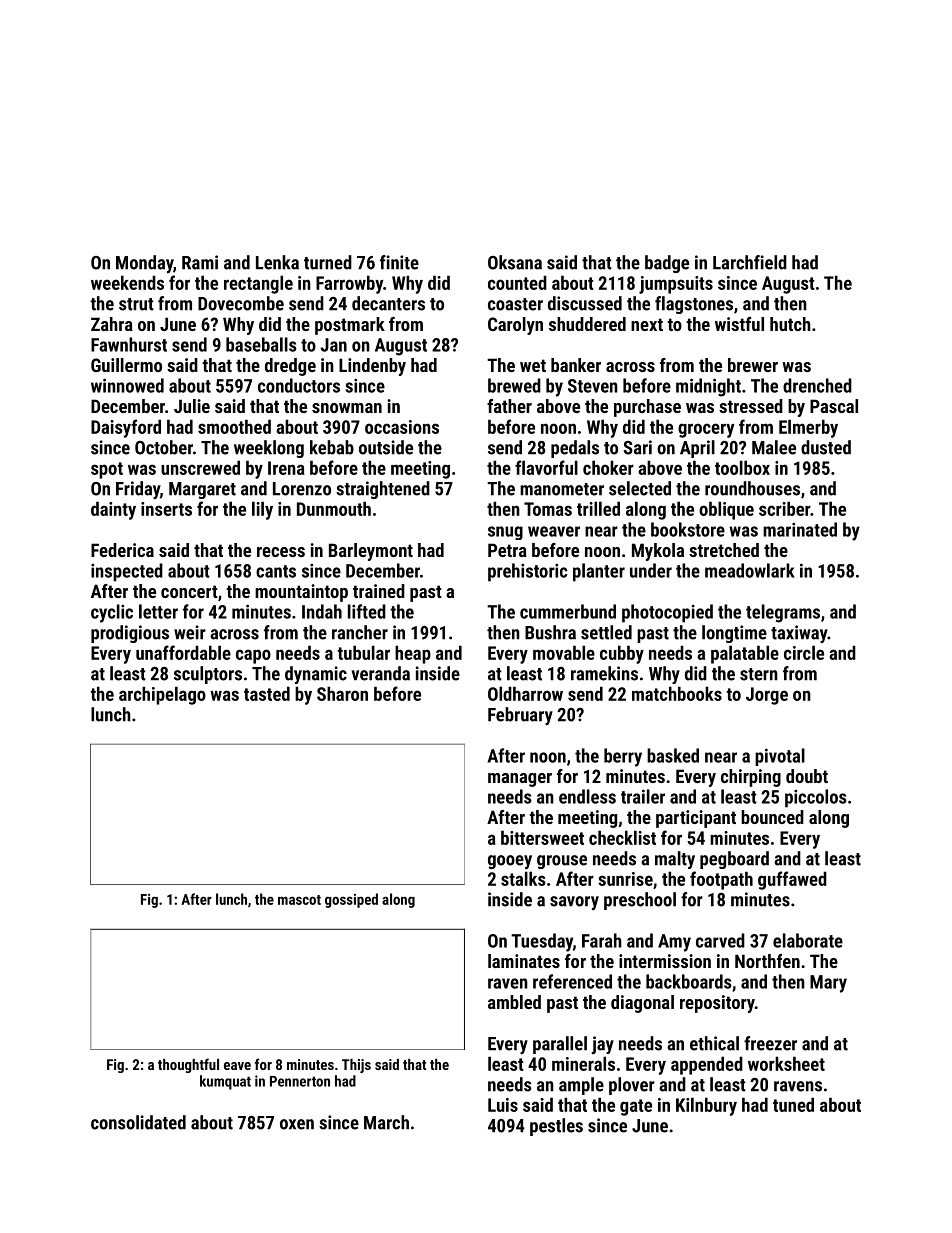  Describe the element at coordinates (724, 550) in the document. I see `stretched` at that location.
